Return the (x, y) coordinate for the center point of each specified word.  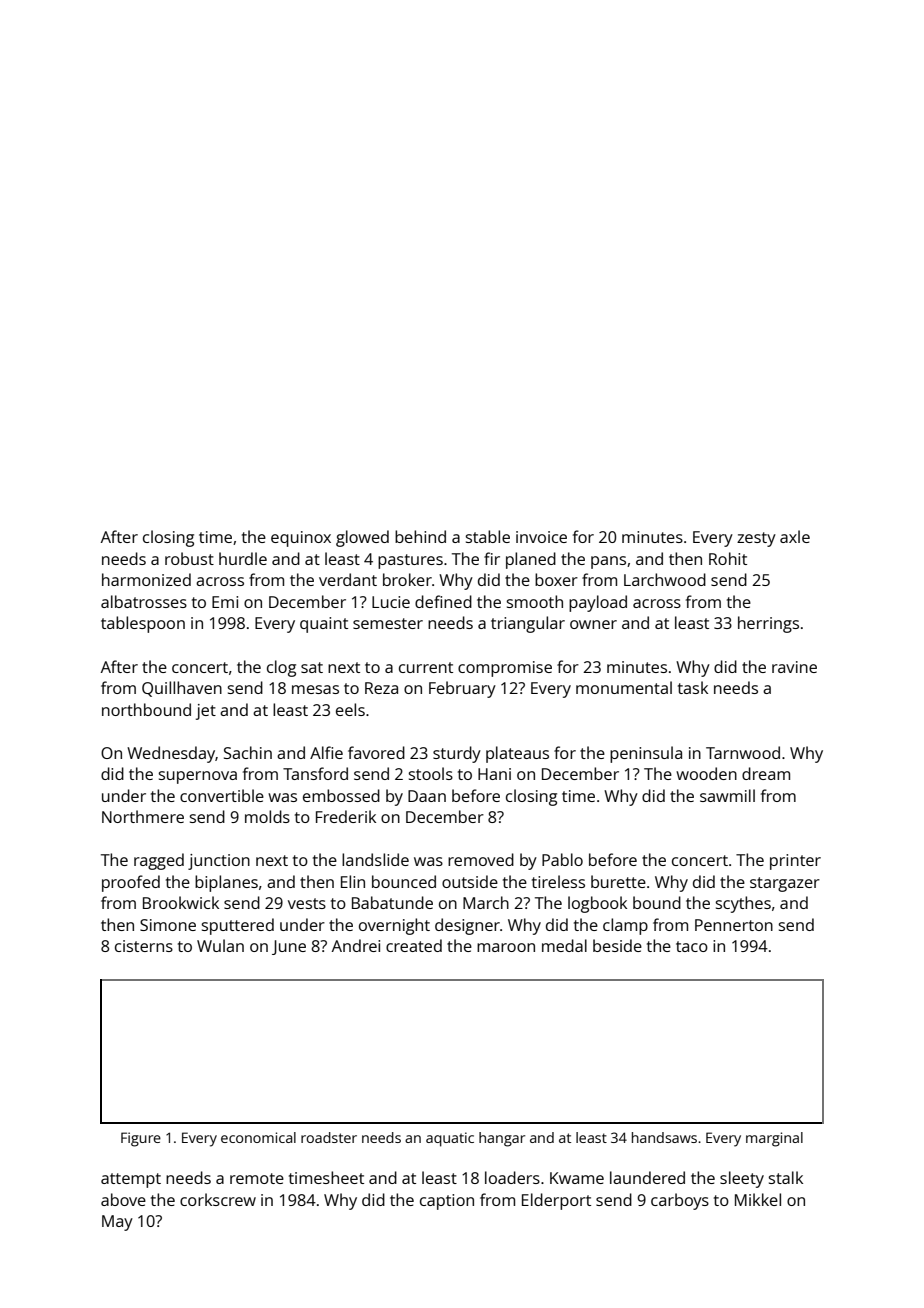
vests (307, 903)
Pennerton (734, 925)
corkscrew (218, 1199)
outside (470, 881)
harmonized (146, 579)
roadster (329, 1137)
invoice (541, 537)
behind (420, 536)
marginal (774, 1139)
